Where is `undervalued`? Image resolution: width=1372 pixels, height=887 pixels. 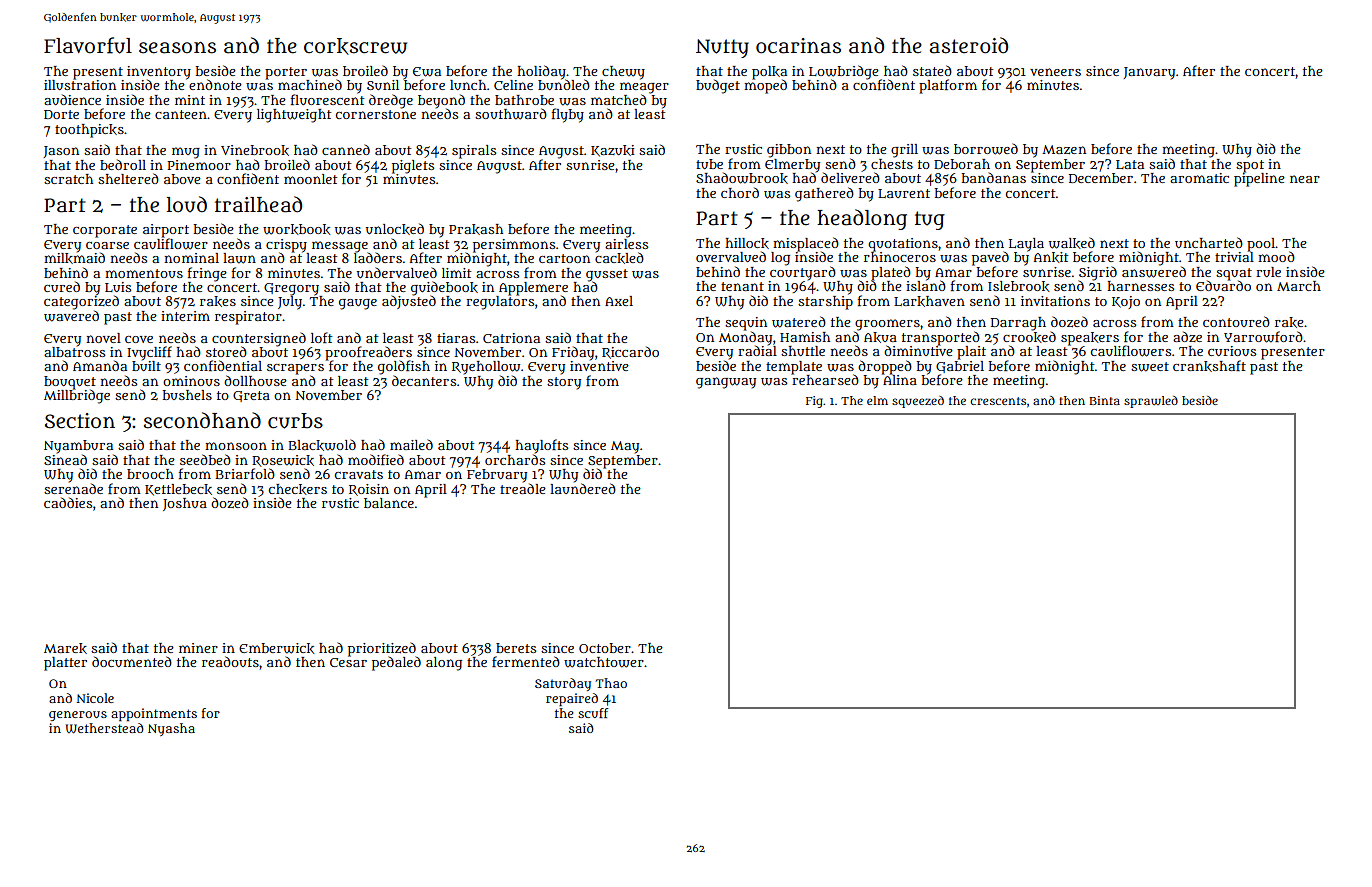 undervalued is located at coordinates (397, 272).
